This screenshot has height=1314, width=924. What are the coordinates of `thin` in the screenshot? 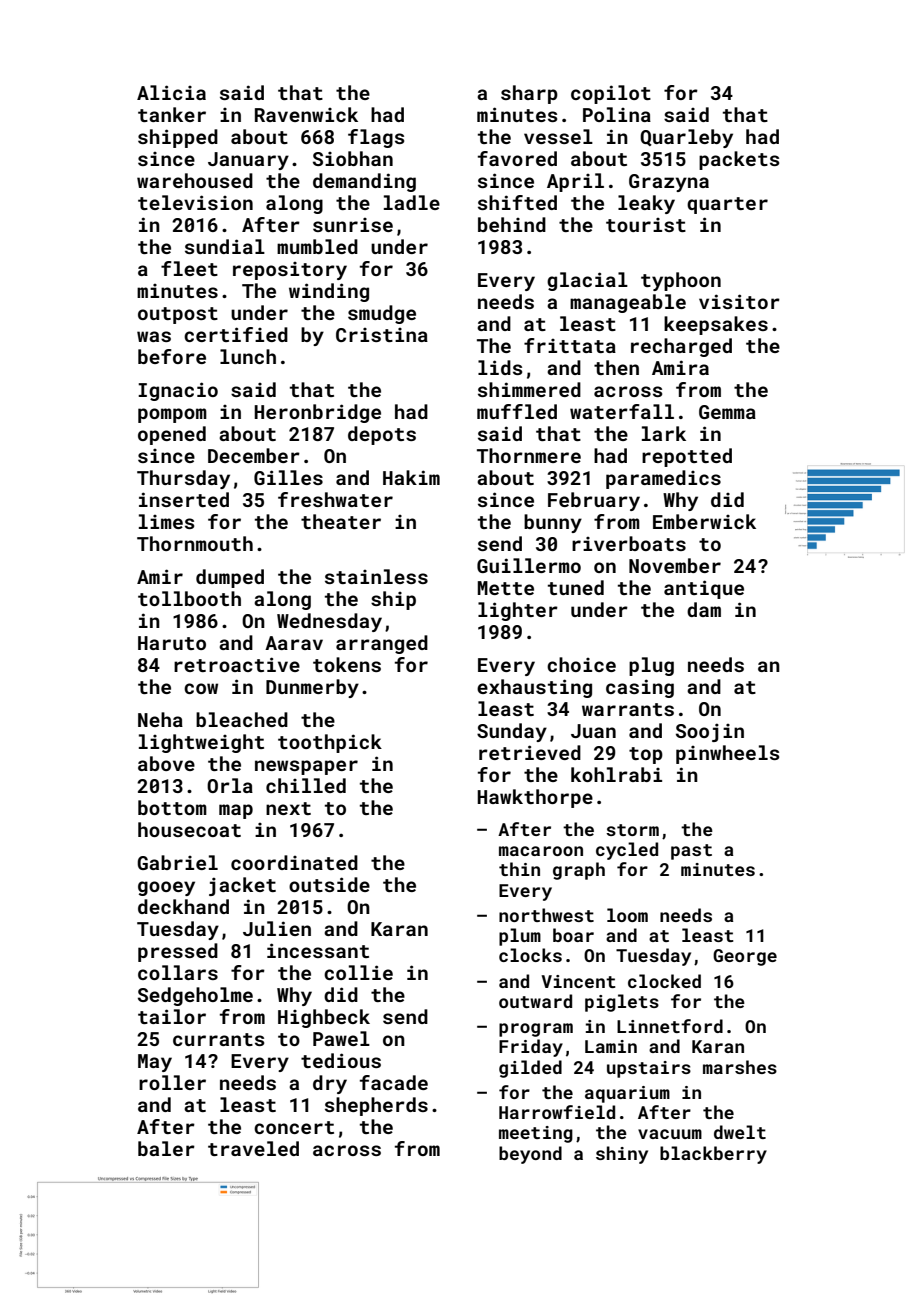 It's located at (519, 869).
